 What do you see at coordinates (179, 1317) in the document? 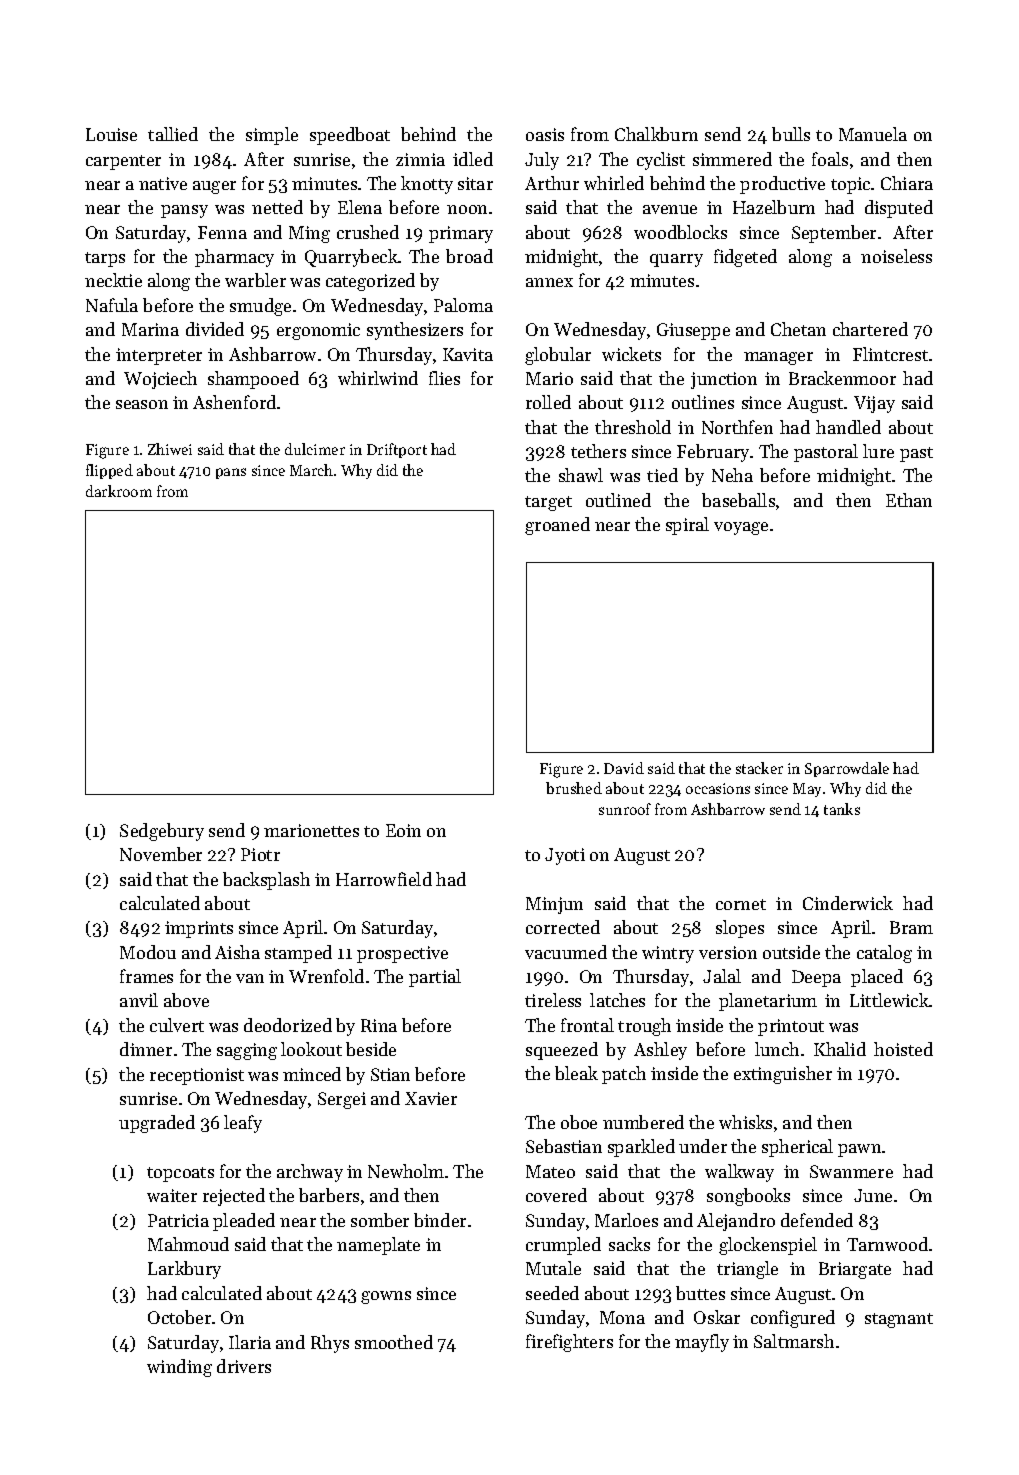
I see `October` at bounding box center [179, 1317].
